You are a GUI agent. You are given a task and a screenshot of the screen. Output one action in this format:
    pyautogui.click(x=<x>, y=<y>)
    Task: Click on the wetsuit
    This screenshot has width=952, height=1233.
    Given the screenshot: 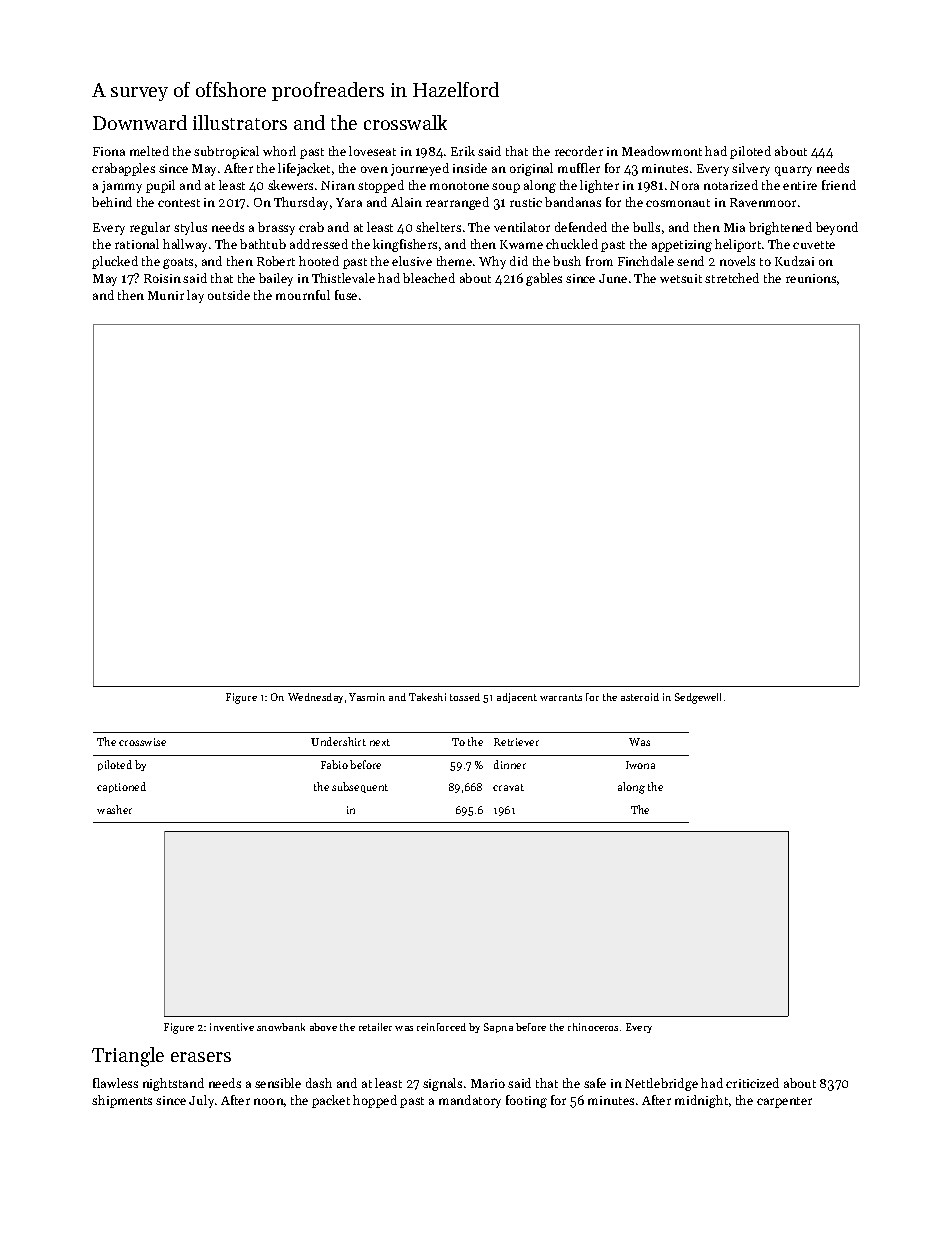 What is the action you would take?
    pyautogui.click(x=681, y=278)
